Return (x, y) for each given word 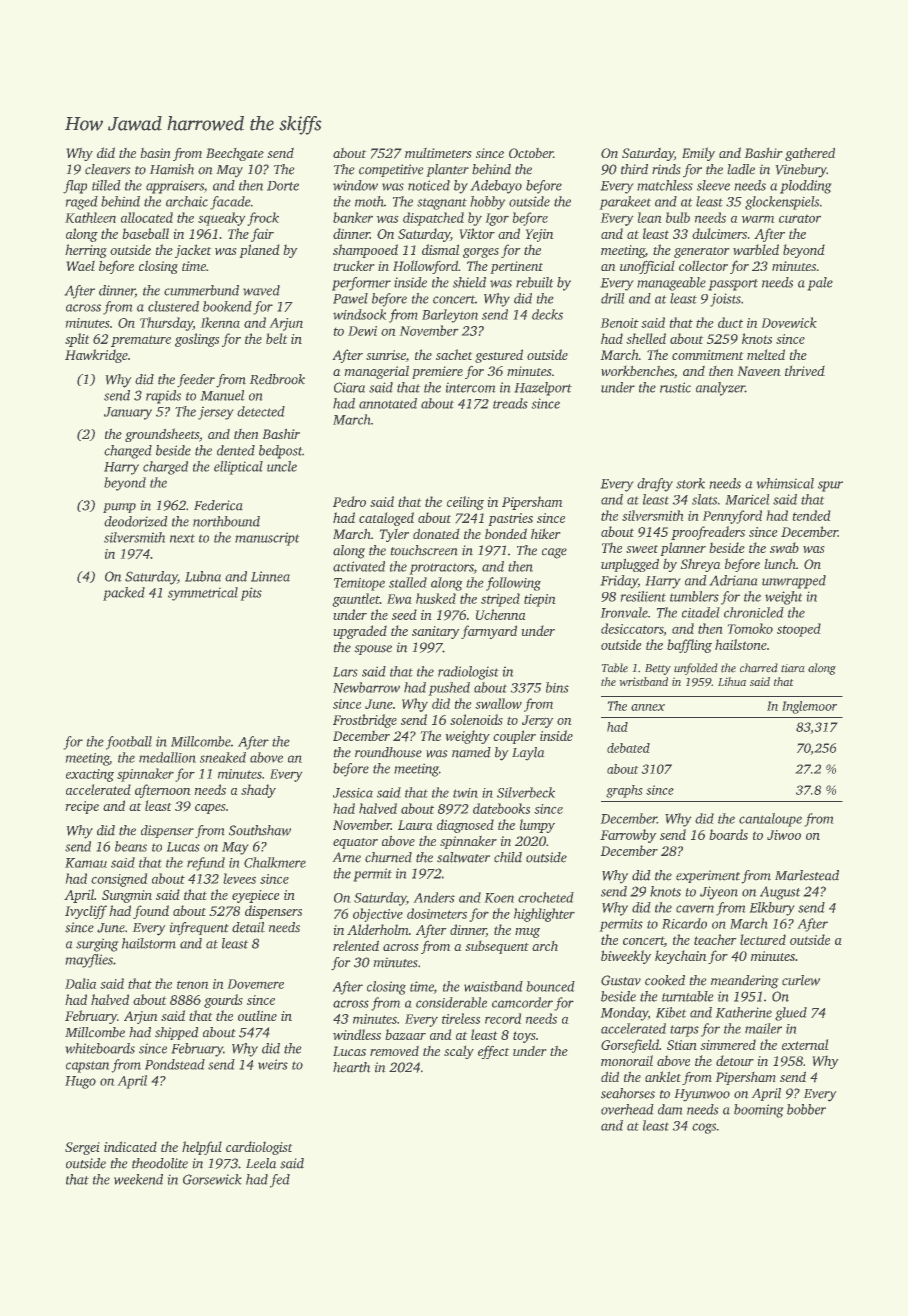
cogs (704, 1128)
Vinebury (801, 171)
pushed (449, 689)
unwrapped (794, 582)
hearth (352, 1067)
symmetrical (203, 594)
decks (547, 314)
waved (261, 290)
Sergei (82, 1148)
